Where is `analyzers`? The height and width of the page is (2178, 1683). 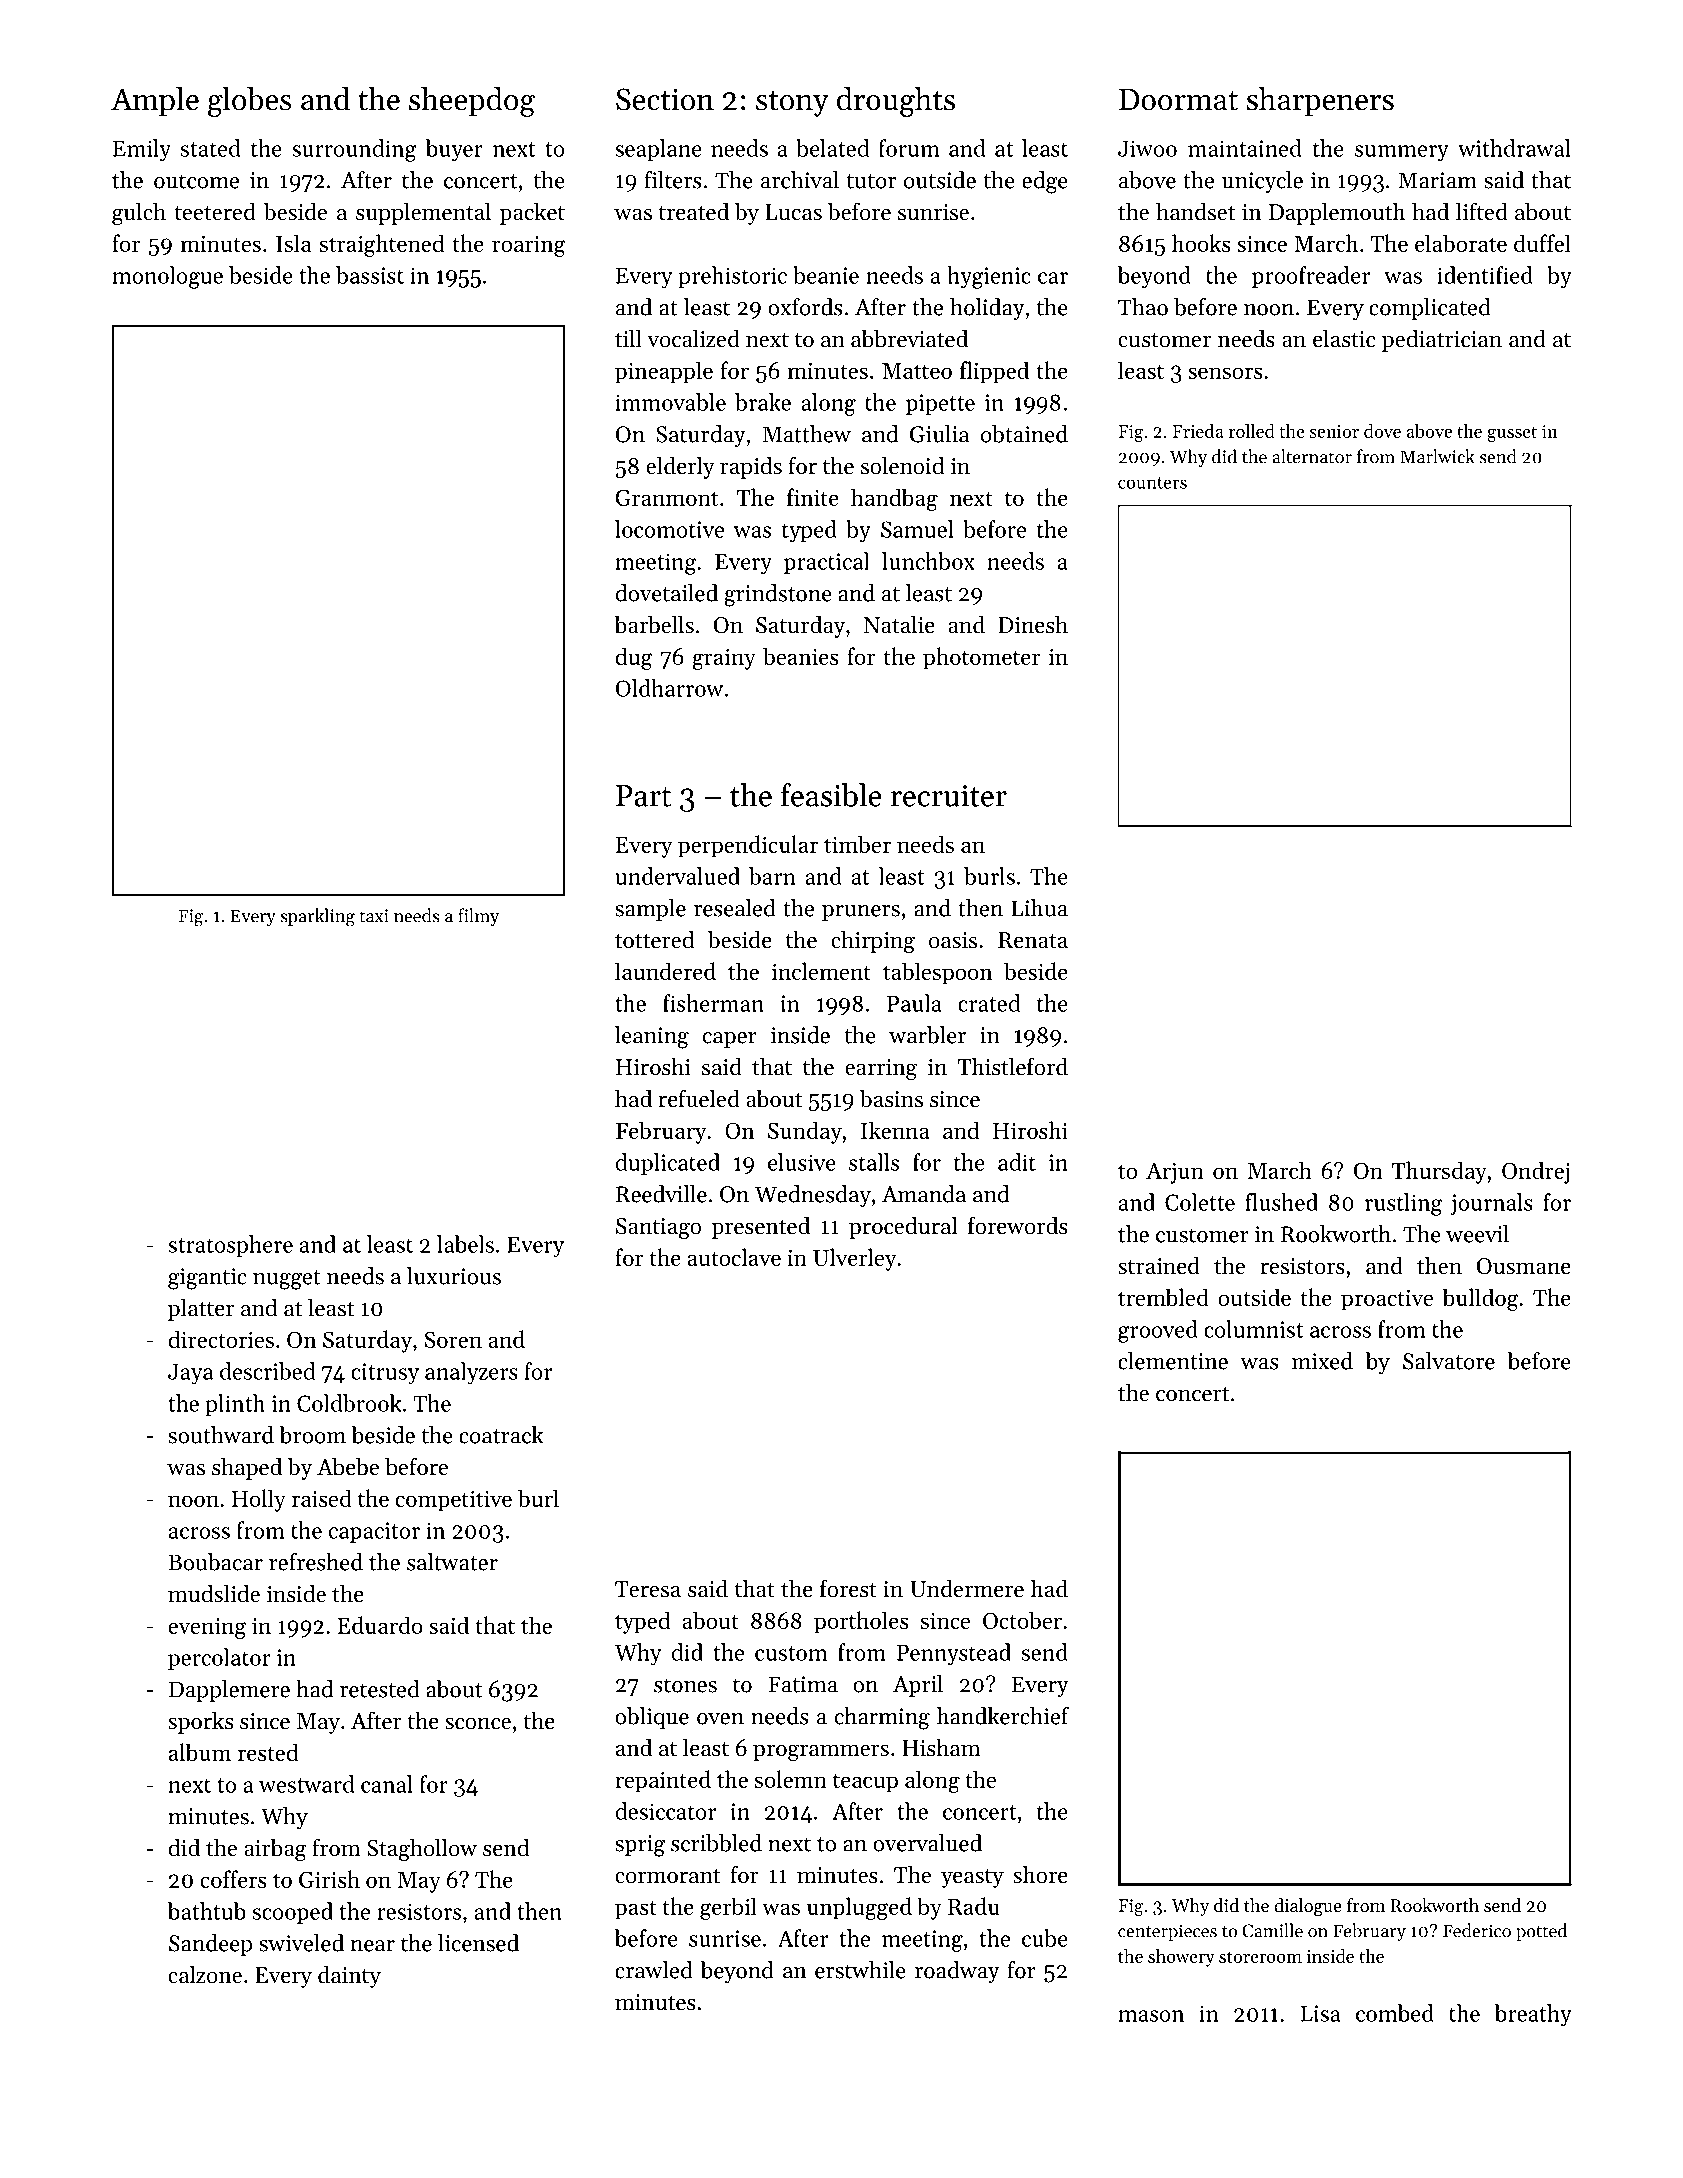
analyzers is located at coordinates (471, 1373).
